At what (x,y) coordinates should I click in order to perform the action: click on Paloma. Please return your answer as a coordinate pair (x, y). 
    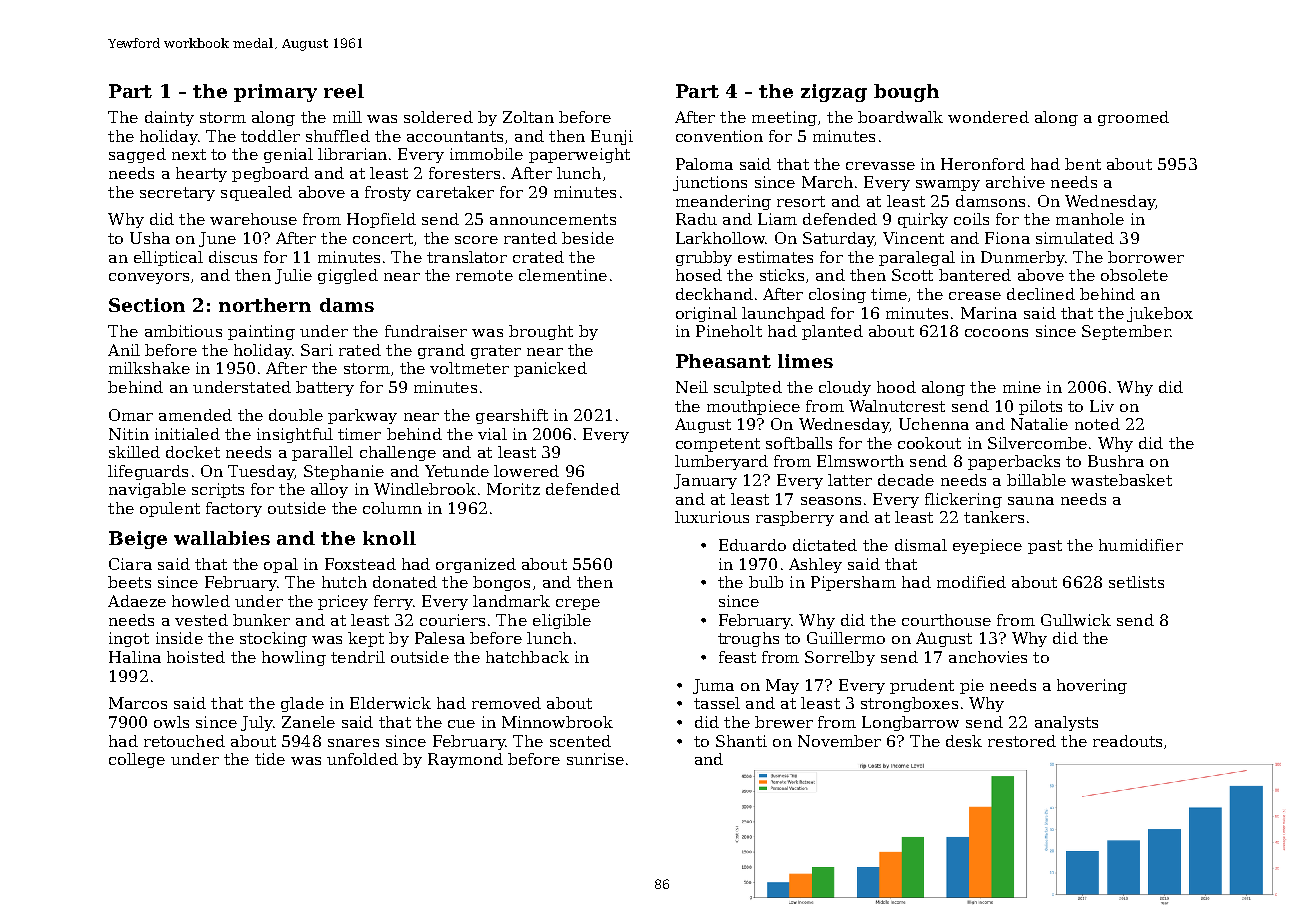
    Looking at the image, I should click on (704, 164).
